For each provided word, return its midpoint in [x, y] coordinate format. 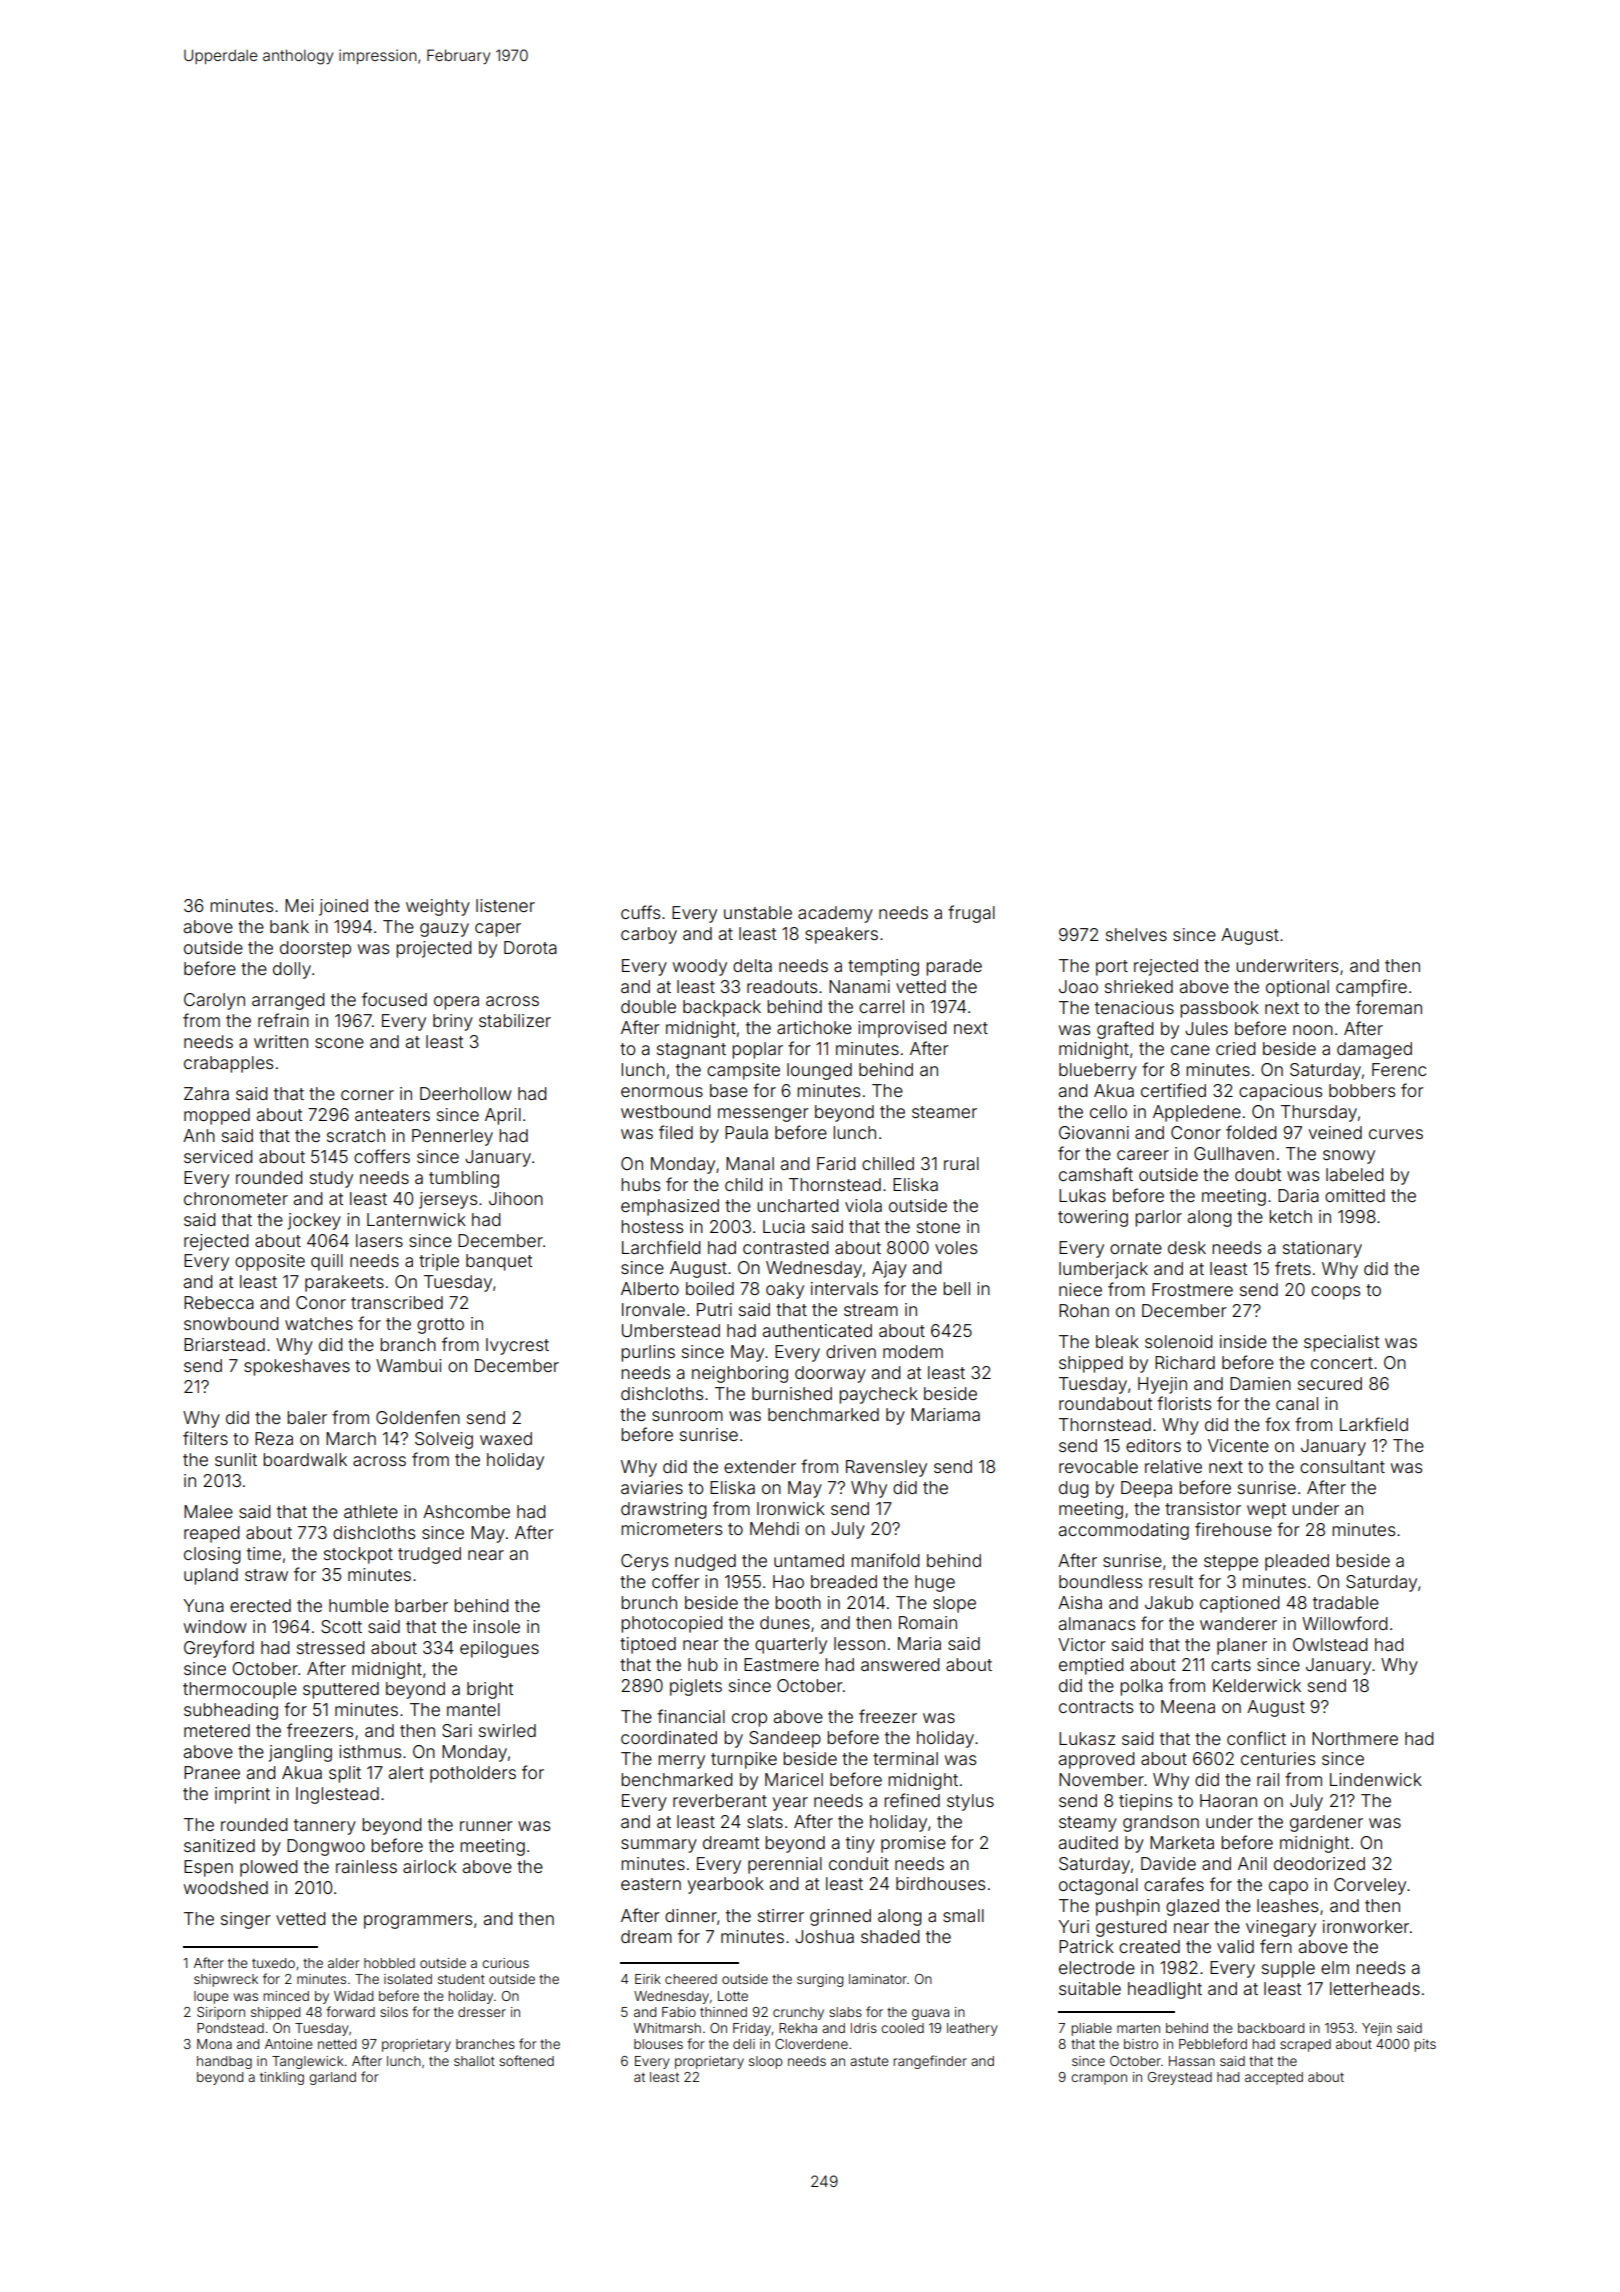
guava [930, 2014]
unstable [758, 912]
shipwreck [226, 1980]
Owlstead [1330, 1644]
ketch [1290, 1216]
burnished [792, 1393]
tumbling [464, 1179]
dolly [292, 970]
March [351, 1438]
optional [1297, 988]
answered [900, 1664]
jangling [300, 1753]
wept [1266, 1511]
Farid [836, 1163]
